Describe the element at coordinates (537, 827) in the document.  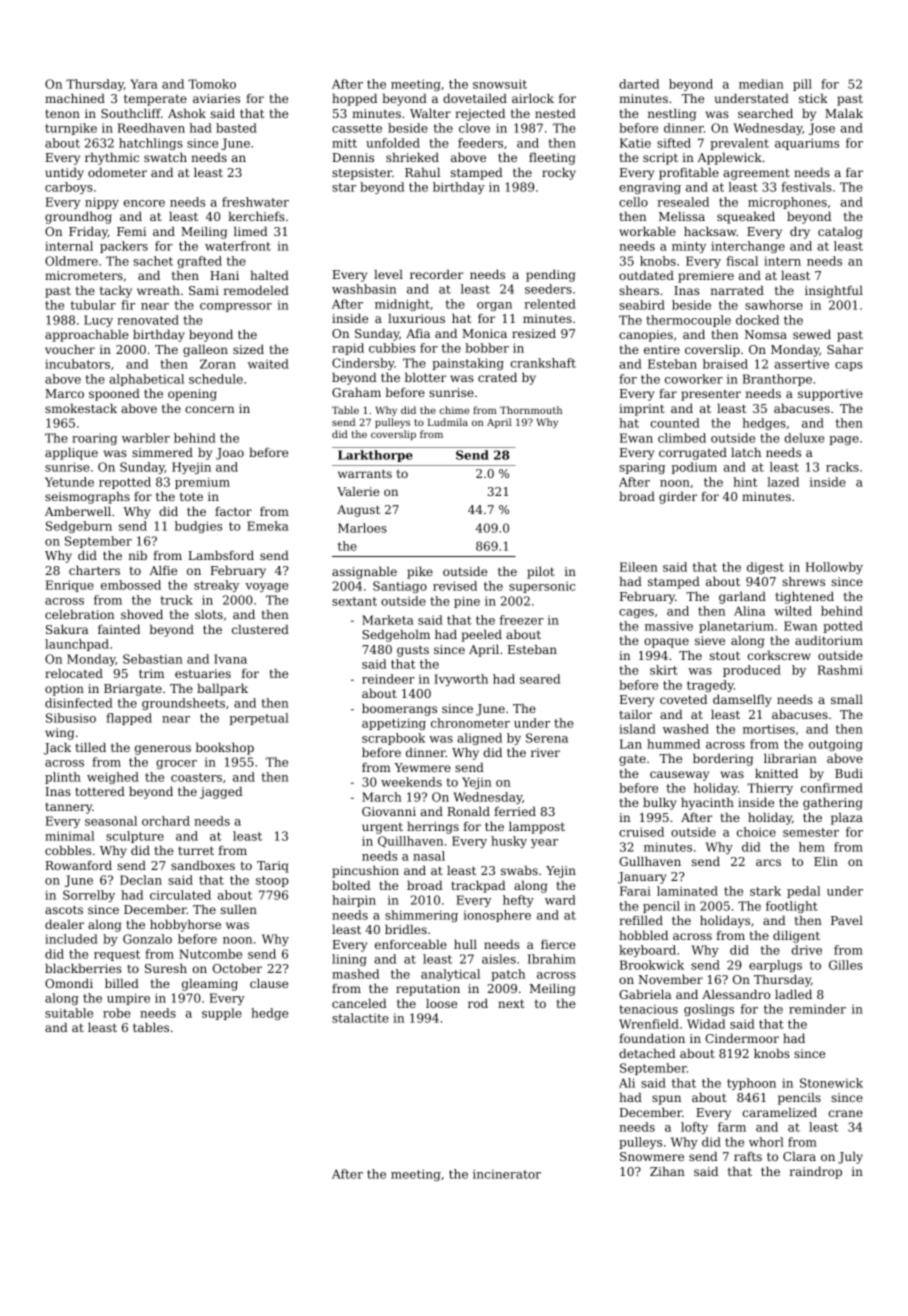
I see `lamppost` at that location.
